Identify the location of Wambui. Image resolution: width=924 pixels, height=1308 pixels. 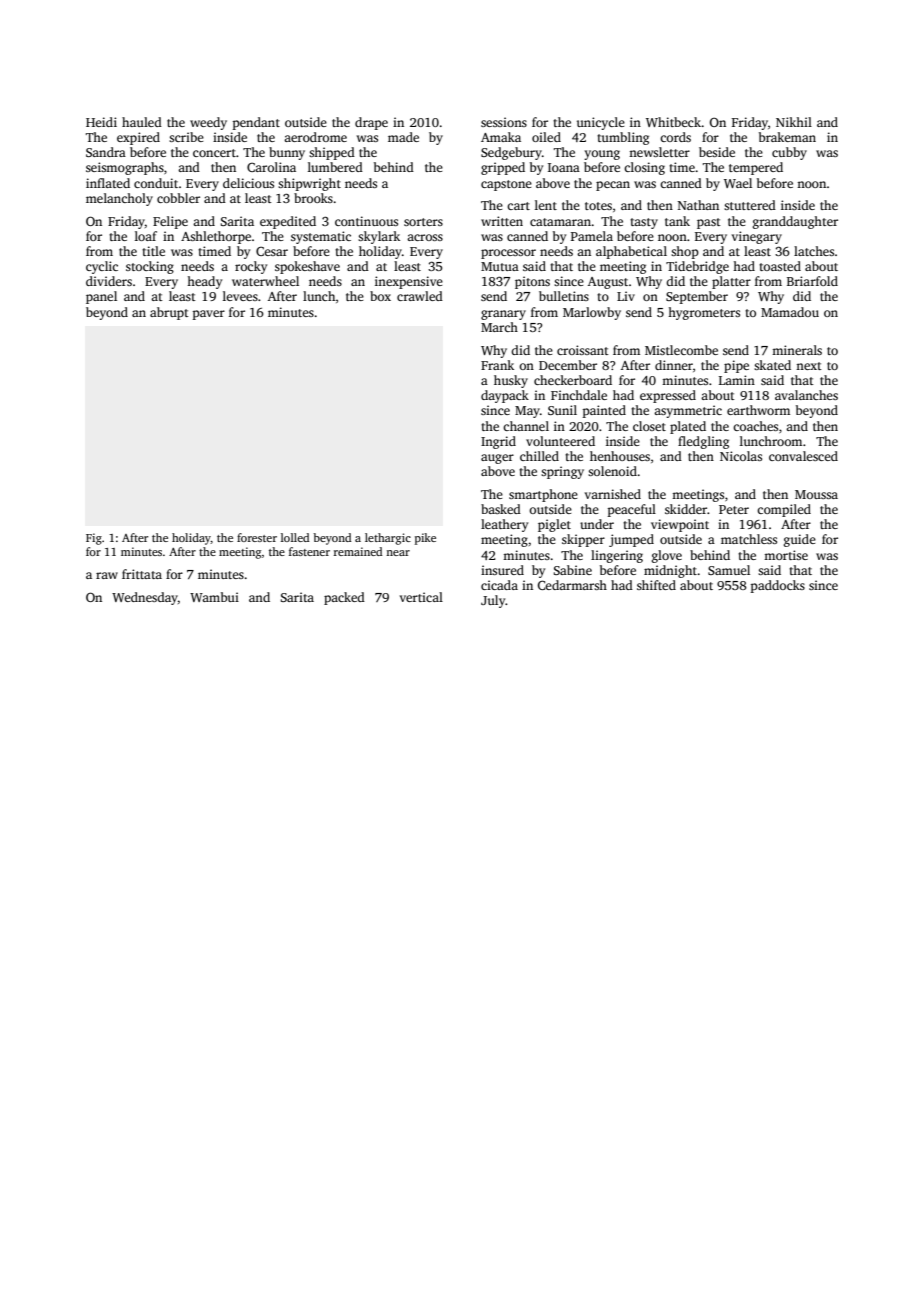
(214, 597).
